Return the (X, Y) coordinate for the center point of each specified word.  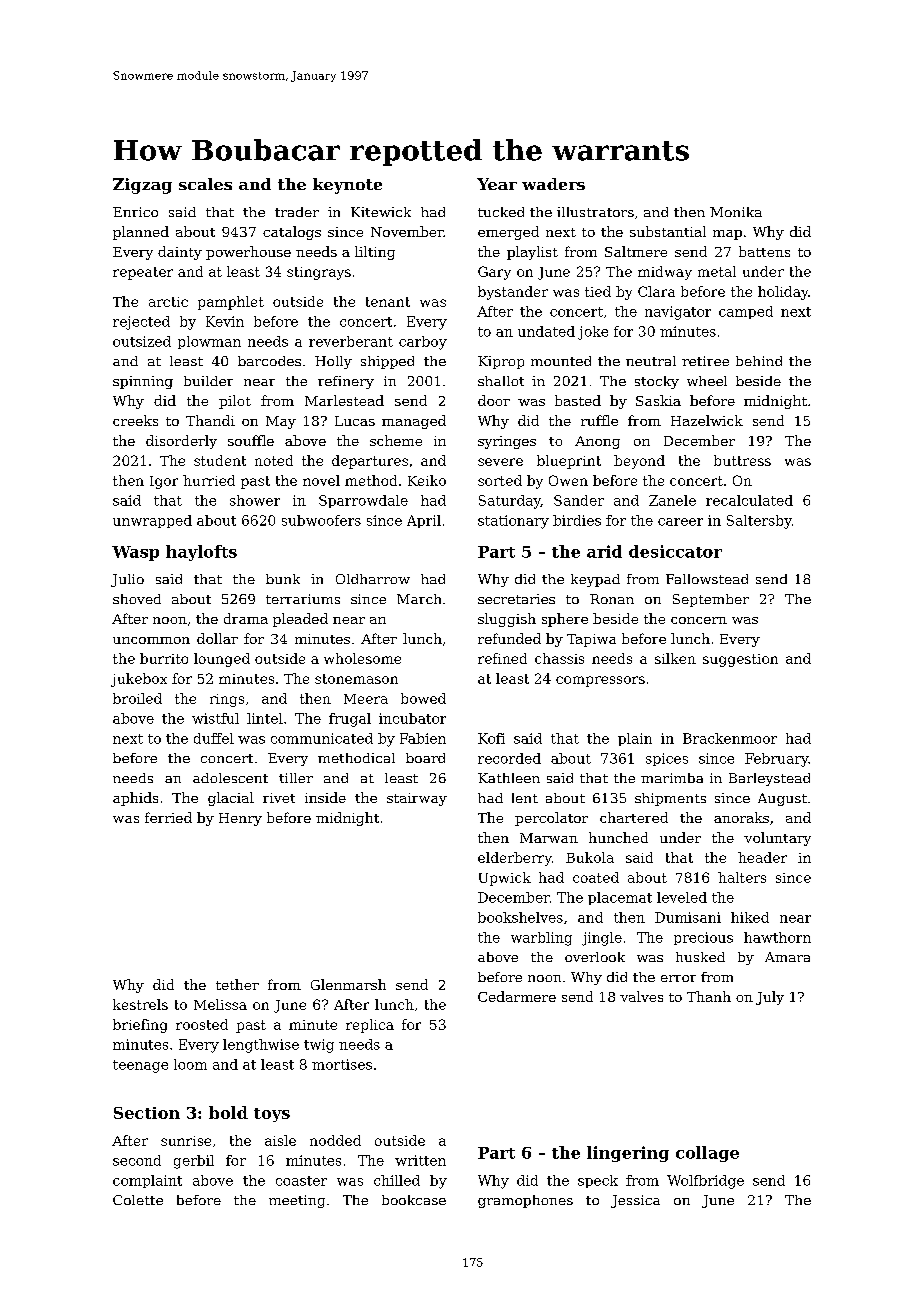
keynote (347, 186)
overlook (595, 957)
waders (553, 184)
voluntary (777, 839)
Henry (240, 819)
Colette (138, 1200)
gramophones (525, 1201)
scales (205, 184)
